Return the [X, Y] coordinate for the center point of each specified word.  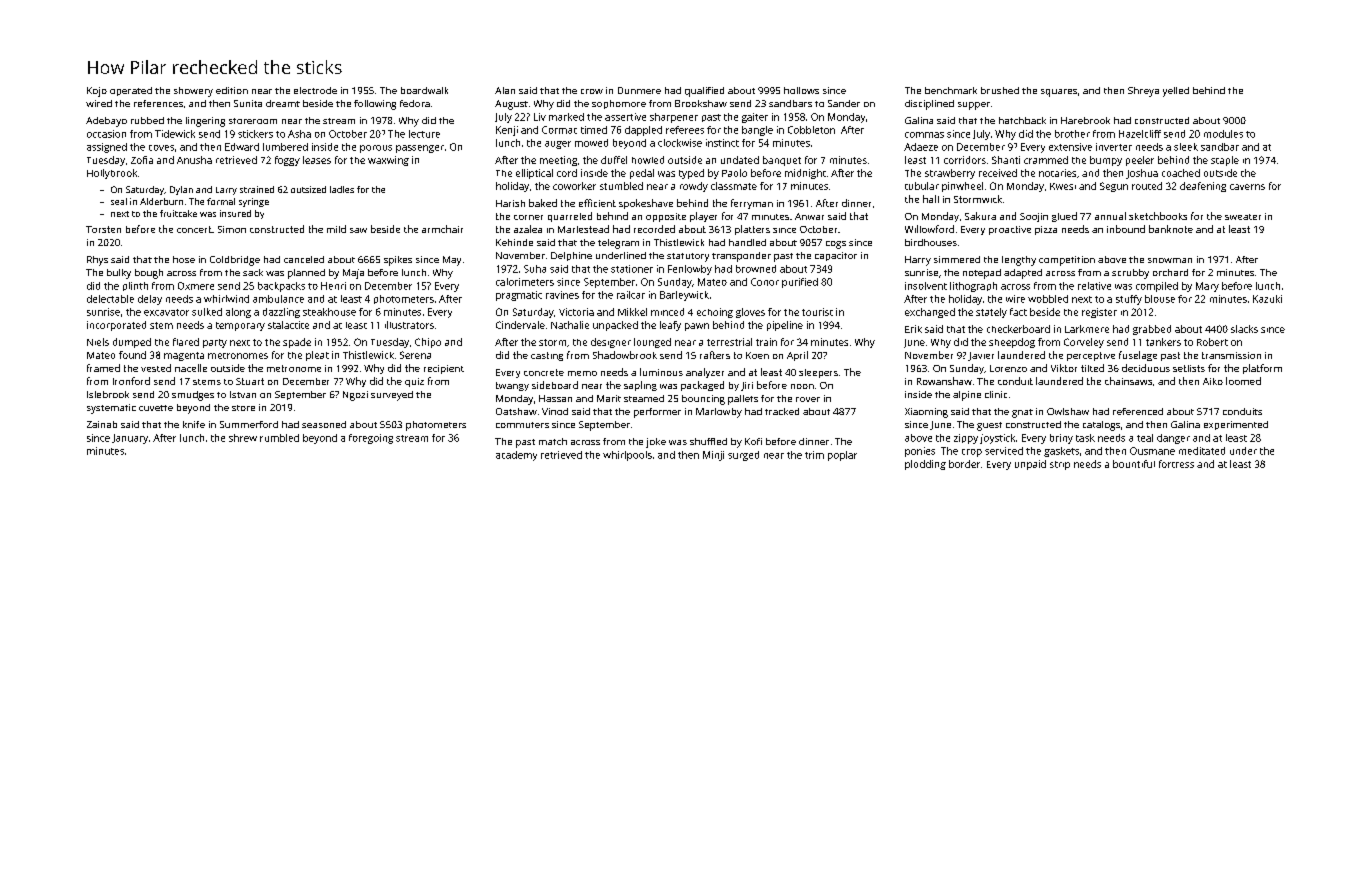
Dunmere [639, 90]
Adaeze [921, 147]
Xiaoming [926, 413]
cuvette [156, 408]
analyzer [705, 373]
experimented [1236, 425]
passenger [420, 149]
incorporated [116, 326]
